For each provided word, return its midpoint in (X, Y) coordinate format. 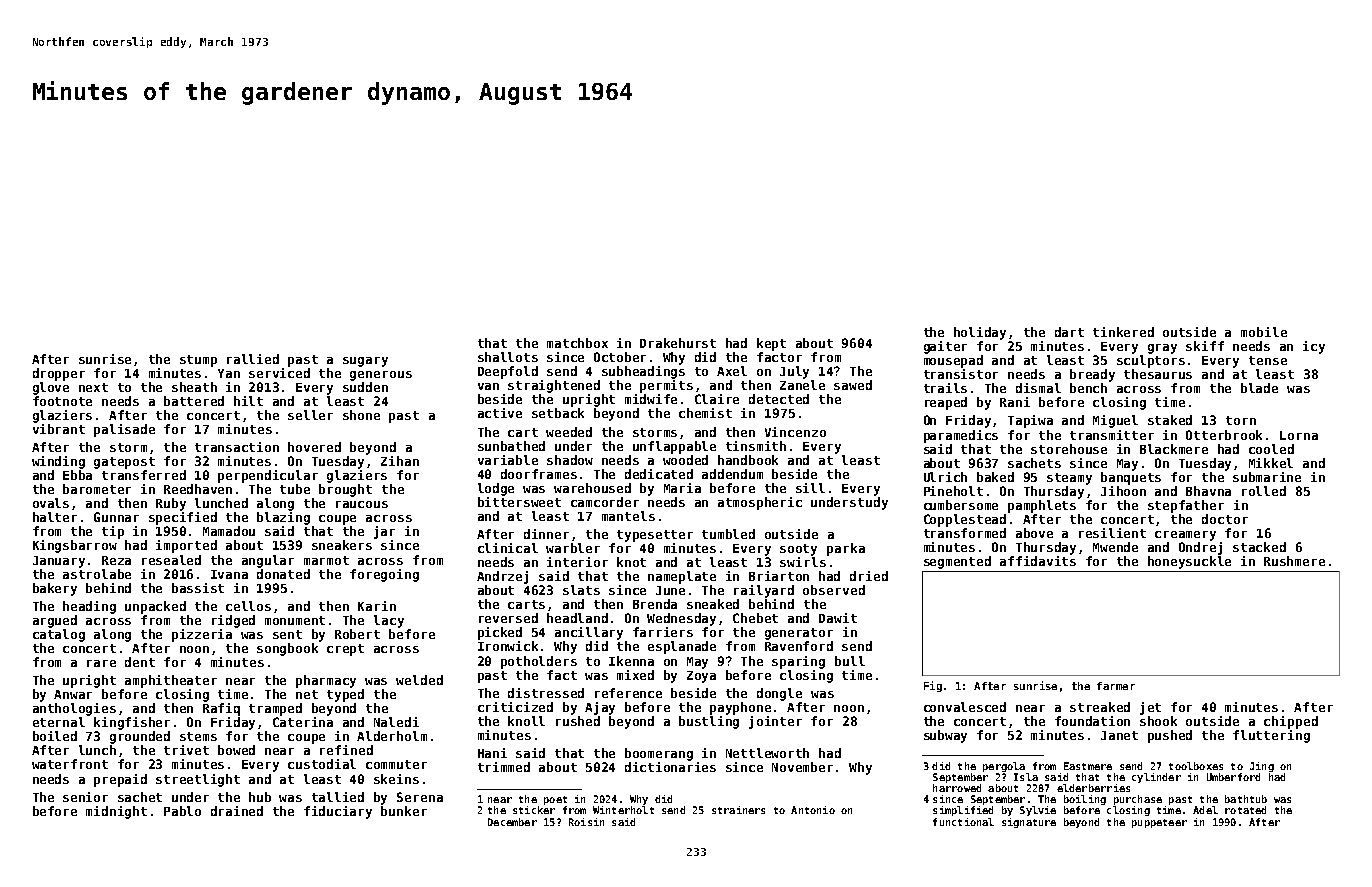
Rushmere (1294, 561)
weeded (569, 432)
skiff (1205, 346)
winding (58, 462)
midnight (116, 812)
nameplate (682, 577)
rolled (1264, 491)
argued (55, 621)
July (794, 372)
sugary (365, 362)
